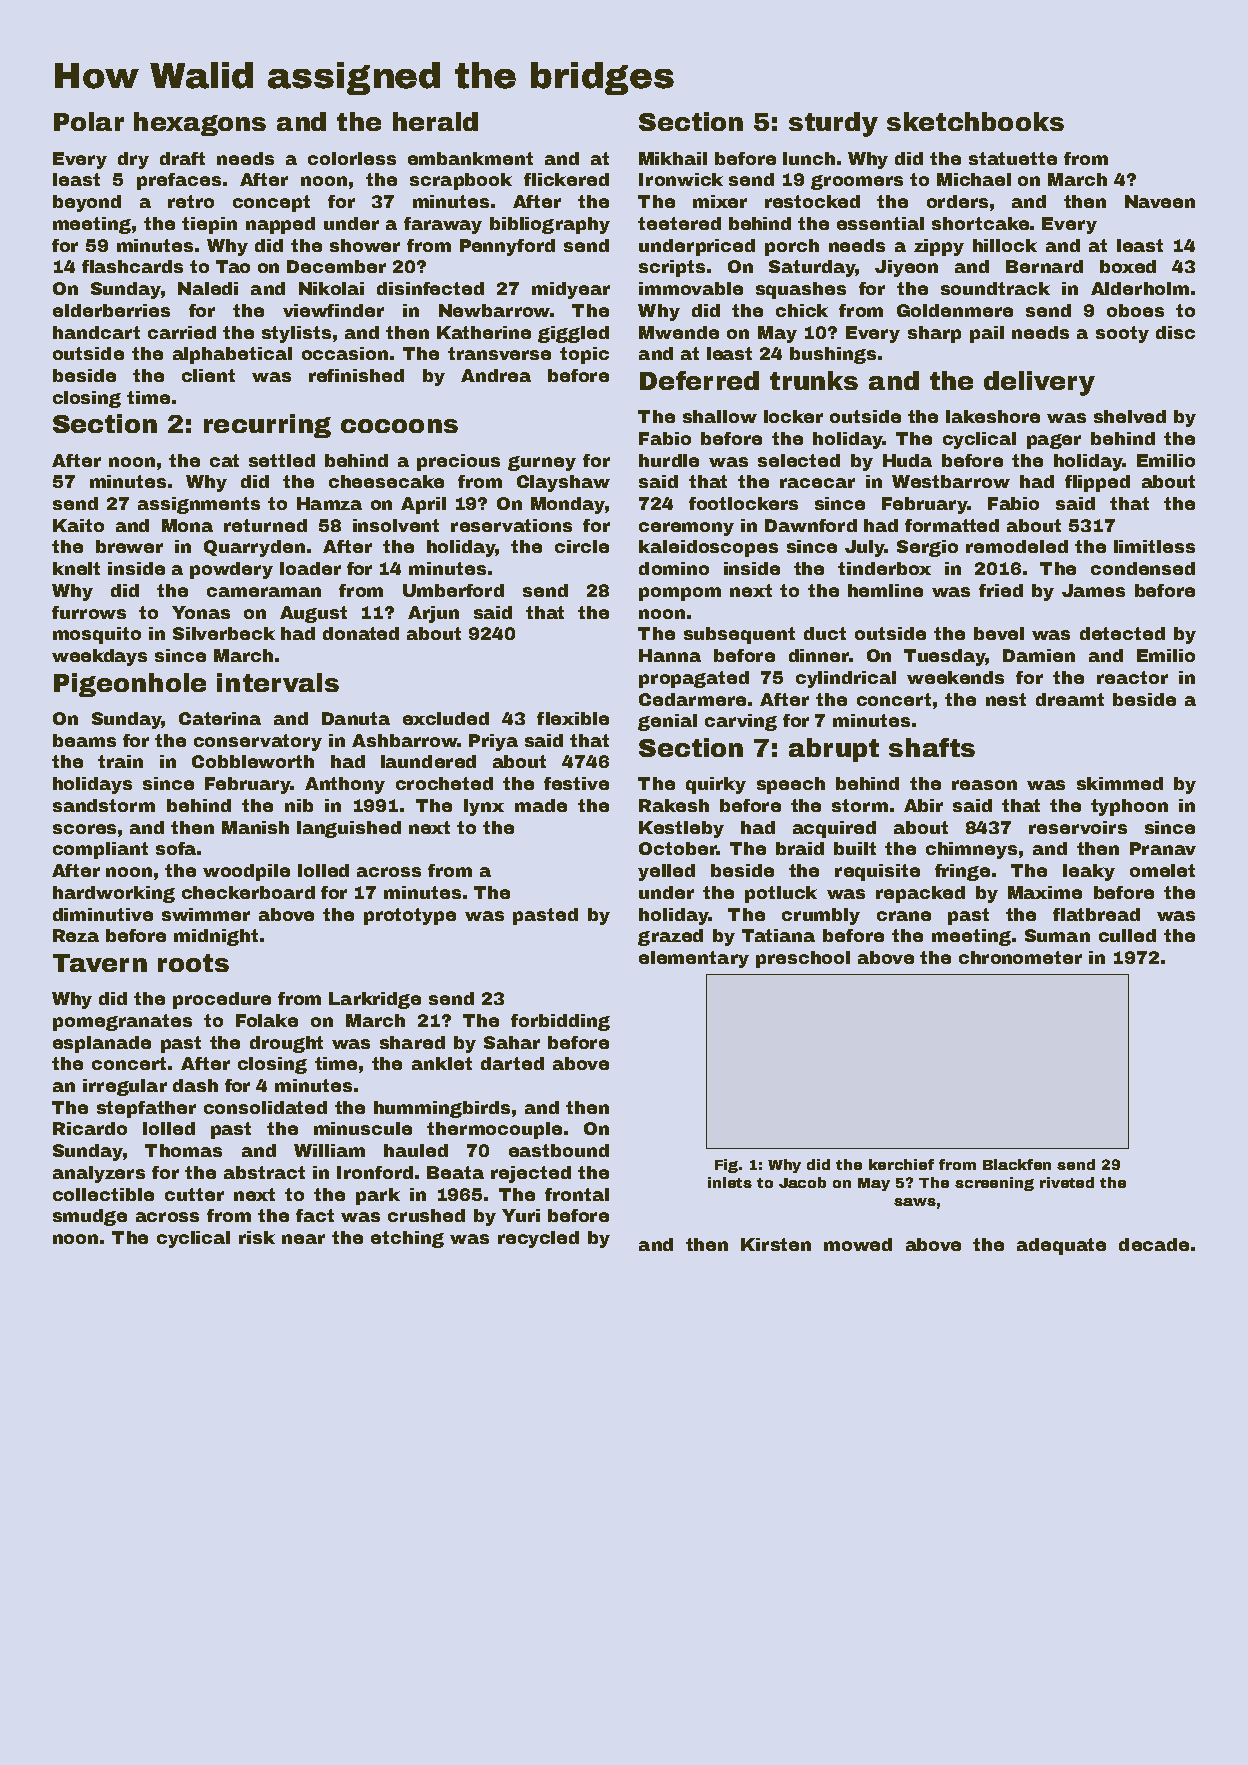 The height and width of the screenshot is (1765, 1248). Describe the element at coordinates (776, 1244) in the screenshot. I see `Kirsten` at that location.
